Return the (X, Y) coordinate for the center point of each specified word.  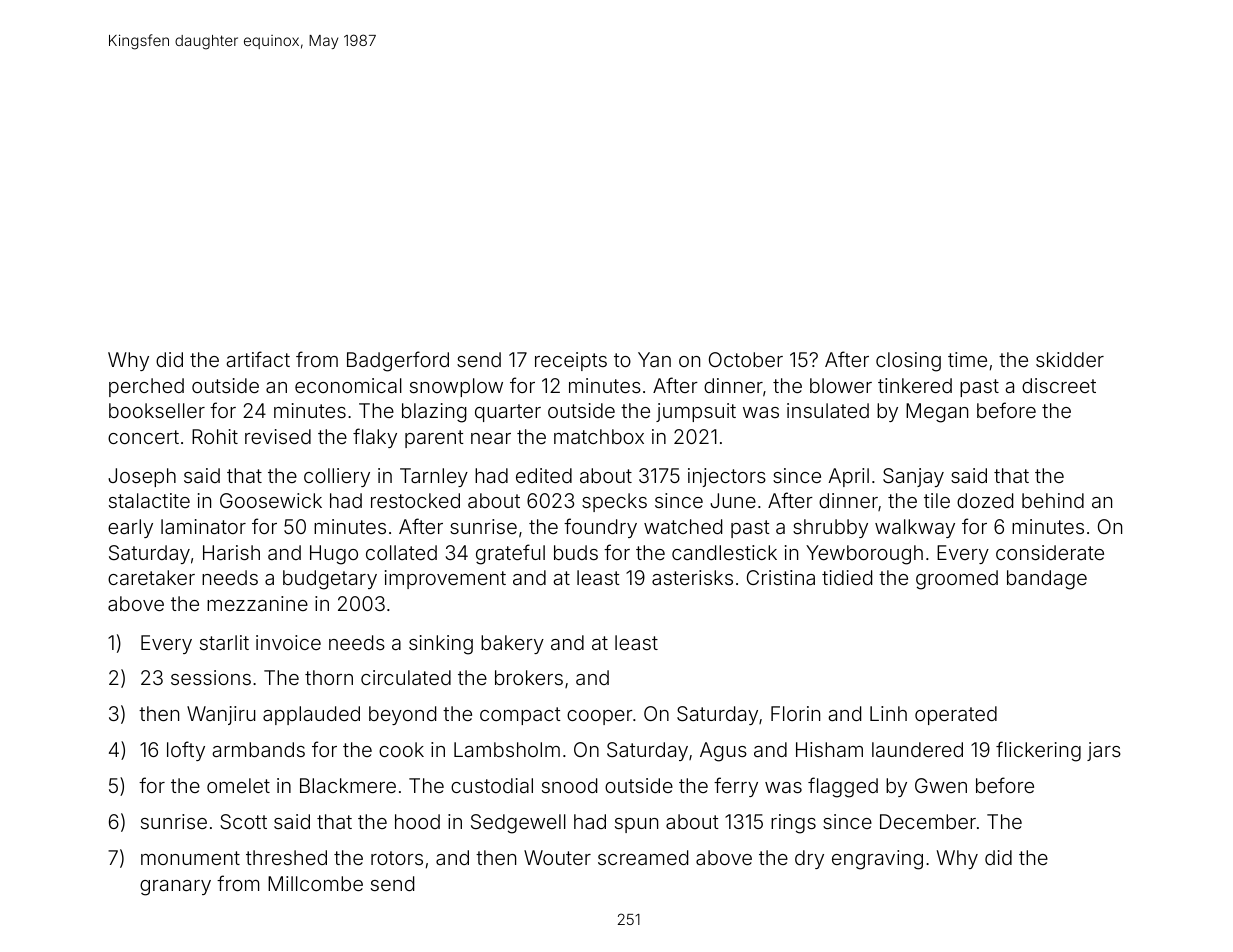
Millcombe (315, 883)
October (746, 359)
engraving (877, 860)
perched (146, 387)
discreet (1059, 385)
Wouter (557, 857)
